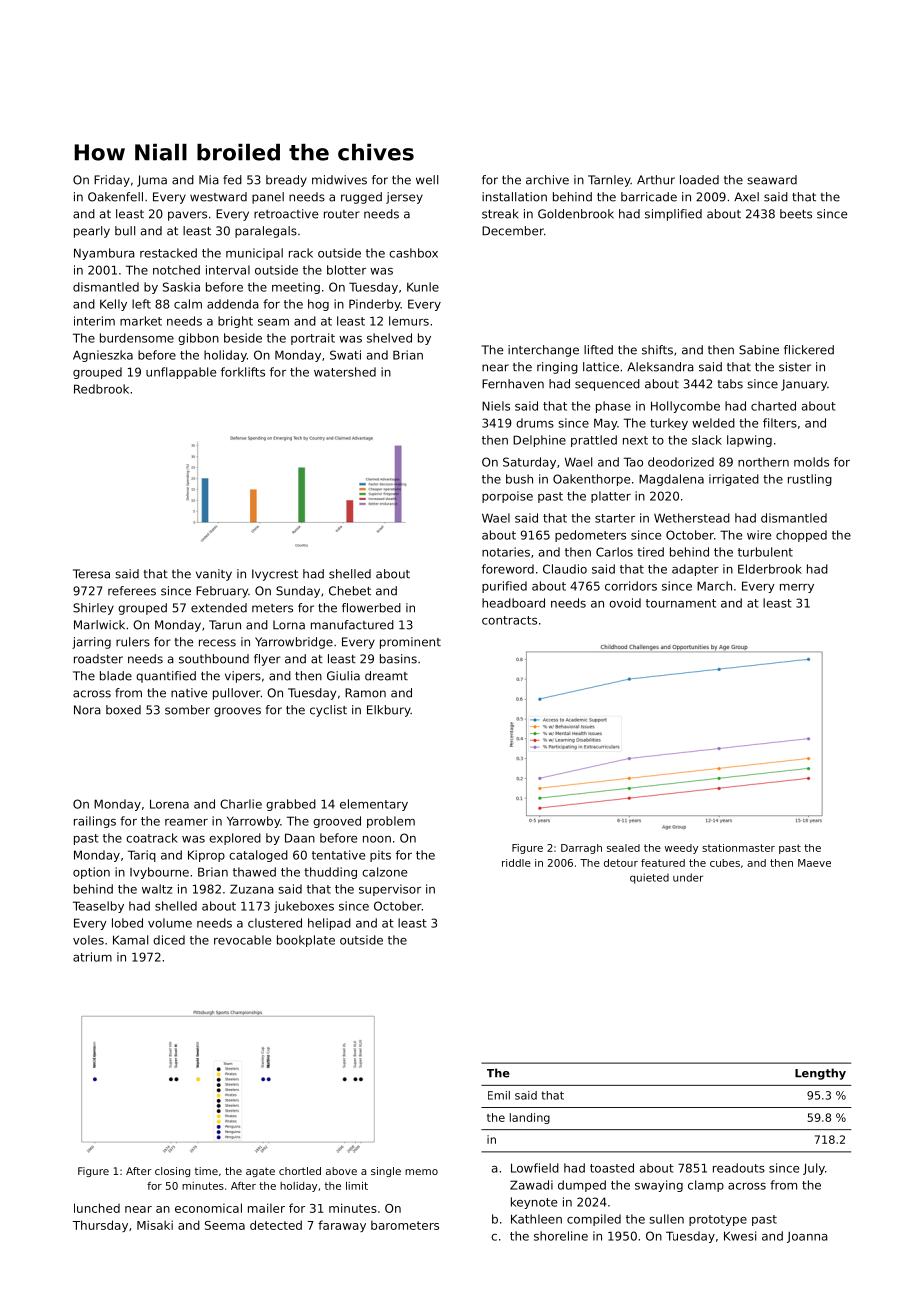  What do you see at coordinates (92, 957) in the screenshot?
I see `atrium` at bounding box center [92, 957].
